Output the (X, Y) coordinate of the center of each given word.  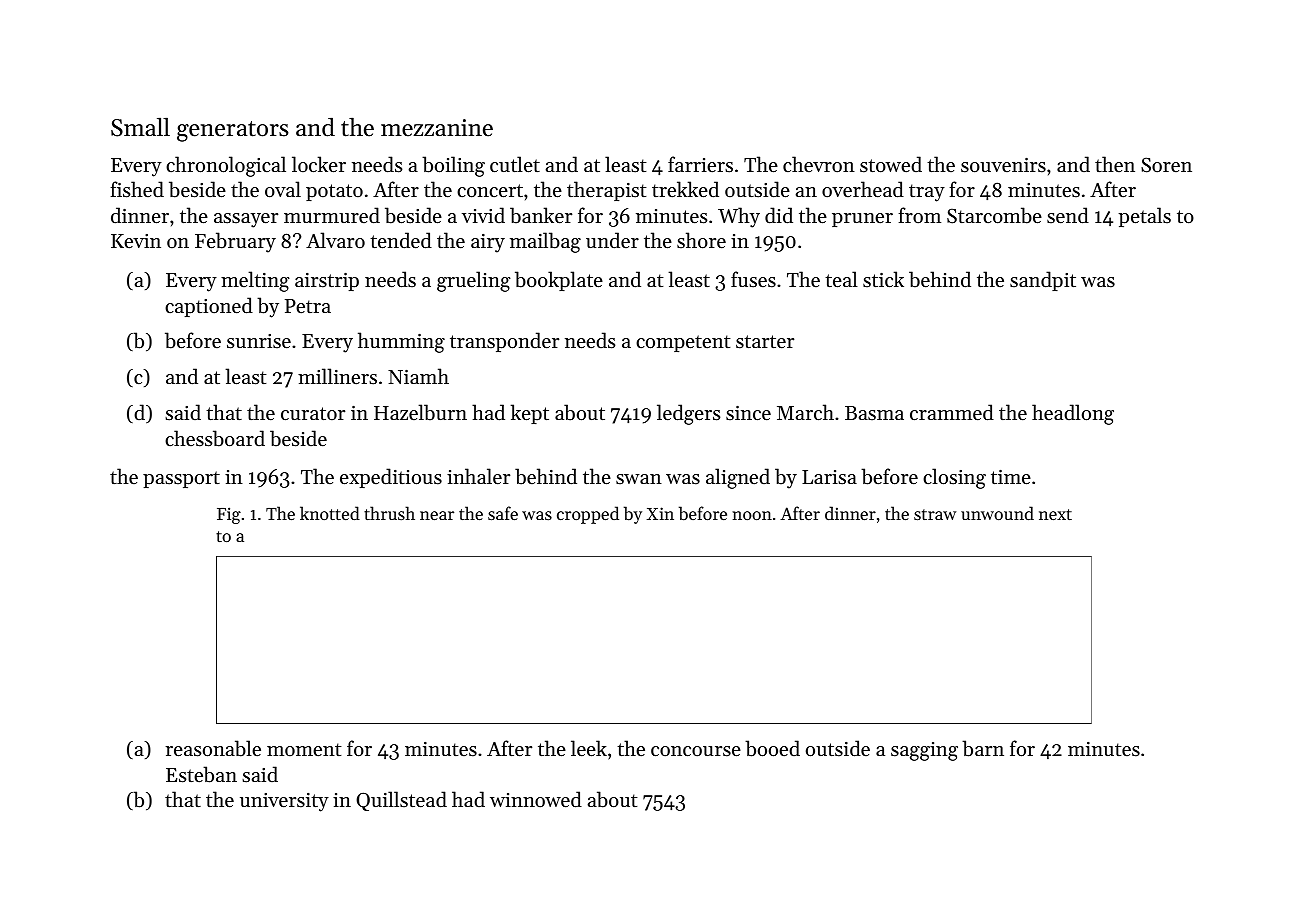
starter (765, 342)
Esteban (201, 774)
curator (313, 414)
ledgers (688, 414)
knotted (330, 513)
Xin (660, 513)
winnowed (536, 799)
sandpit (1043, 281)
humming (401, 342)
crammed (952, 412)
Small (140, 127)
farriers (700, 164)
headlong (1073, 414)
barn (983, 748)
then (1115, 164)
